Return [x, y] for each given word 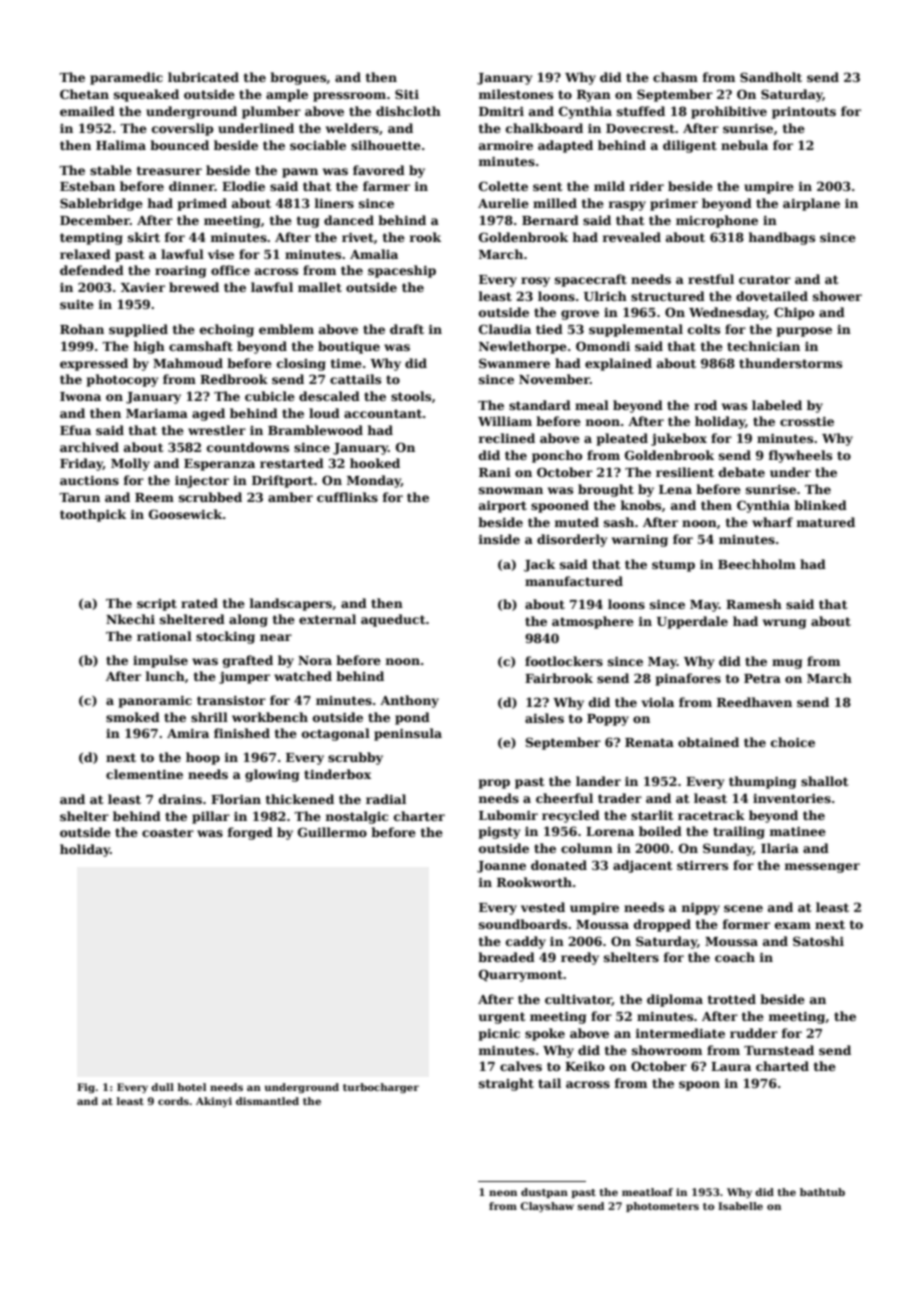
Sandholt [771, 77]
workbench [270, 717]
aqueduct [393, 620]
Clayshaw [547, 1207]
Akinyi [214, 1102]
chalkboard [544, 128]
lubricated [203, 77]
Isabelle [740, 1206]
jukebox [679, 439]
